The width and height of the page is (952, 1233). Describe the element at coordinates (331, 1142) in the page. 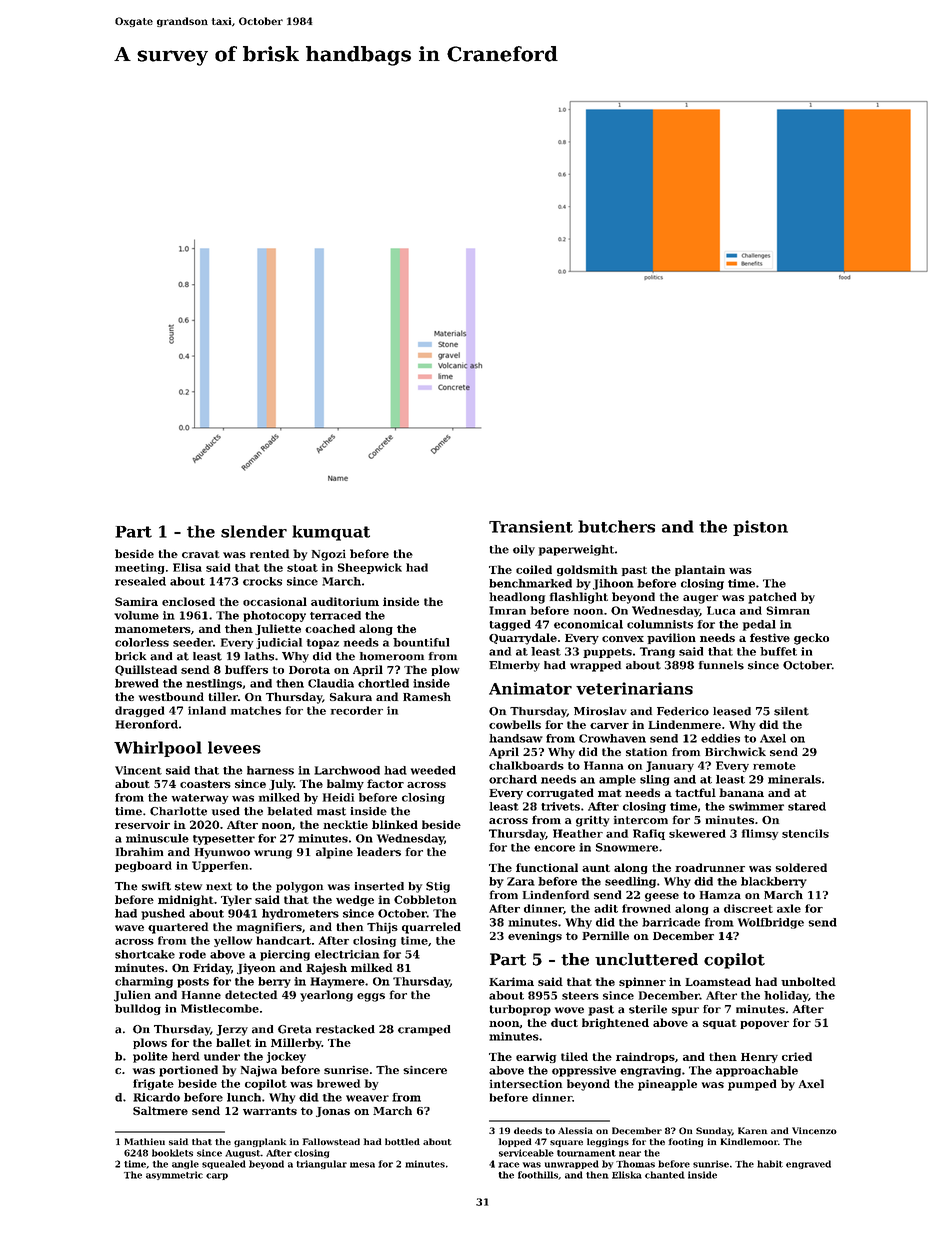

I see `Fallowstead` at that location.
